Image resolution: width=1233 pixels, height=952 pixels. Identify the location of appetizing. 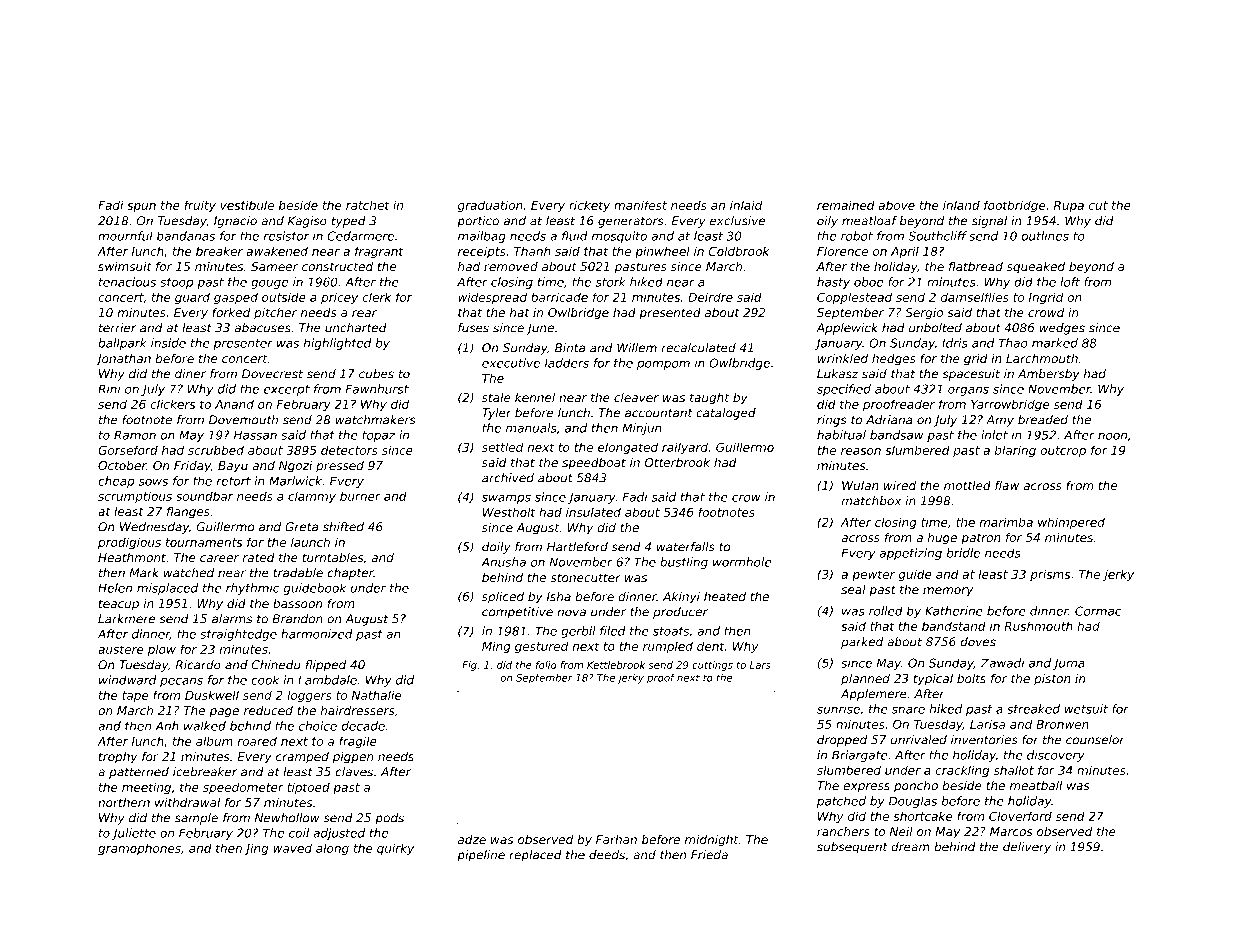
(911, 554).
